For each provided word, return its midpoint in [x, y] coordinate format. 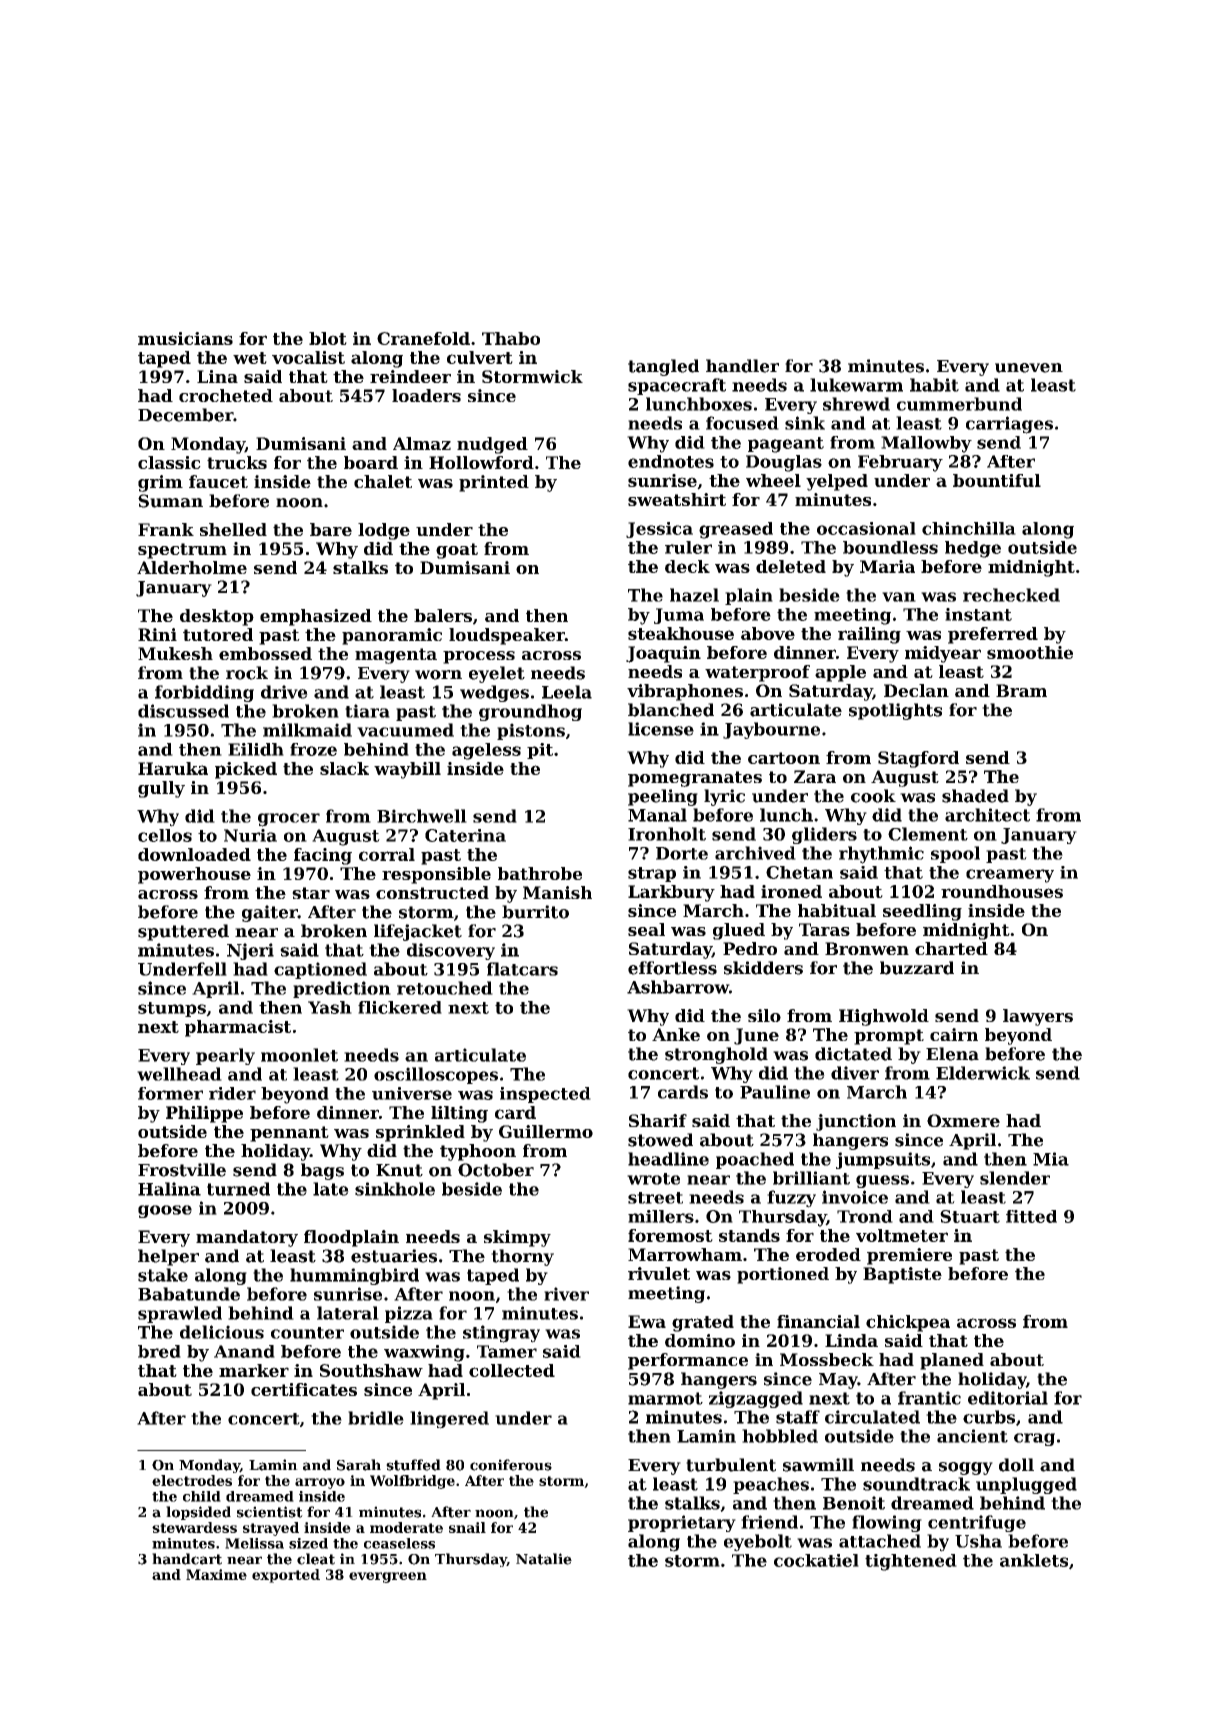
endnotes [671, 461]
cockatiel [816, 1560]
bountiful [997, 480]
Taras [824, 929]
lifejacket [418, 932]
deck [687, 566]
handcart [187, 1559]
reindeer [410, 376]
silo [764, 1015]
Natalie [544, 1559]
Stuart [970, 1216]
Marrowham [685, 1254]
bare [331, 529]
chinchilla [969, 528]
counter [307, 1333]
